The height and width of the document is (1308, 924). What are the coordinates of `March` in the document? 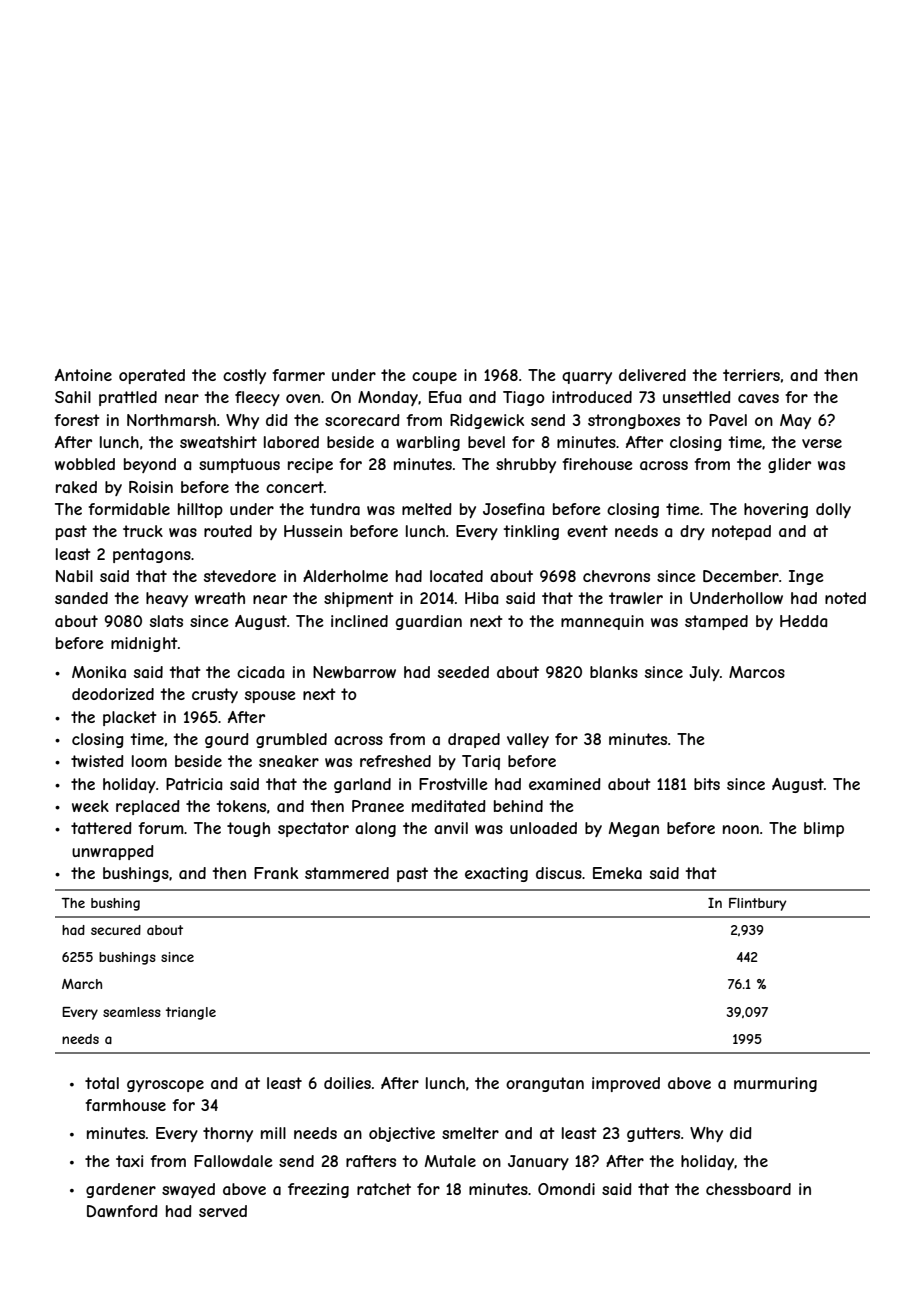 It's located at (82, 984).
